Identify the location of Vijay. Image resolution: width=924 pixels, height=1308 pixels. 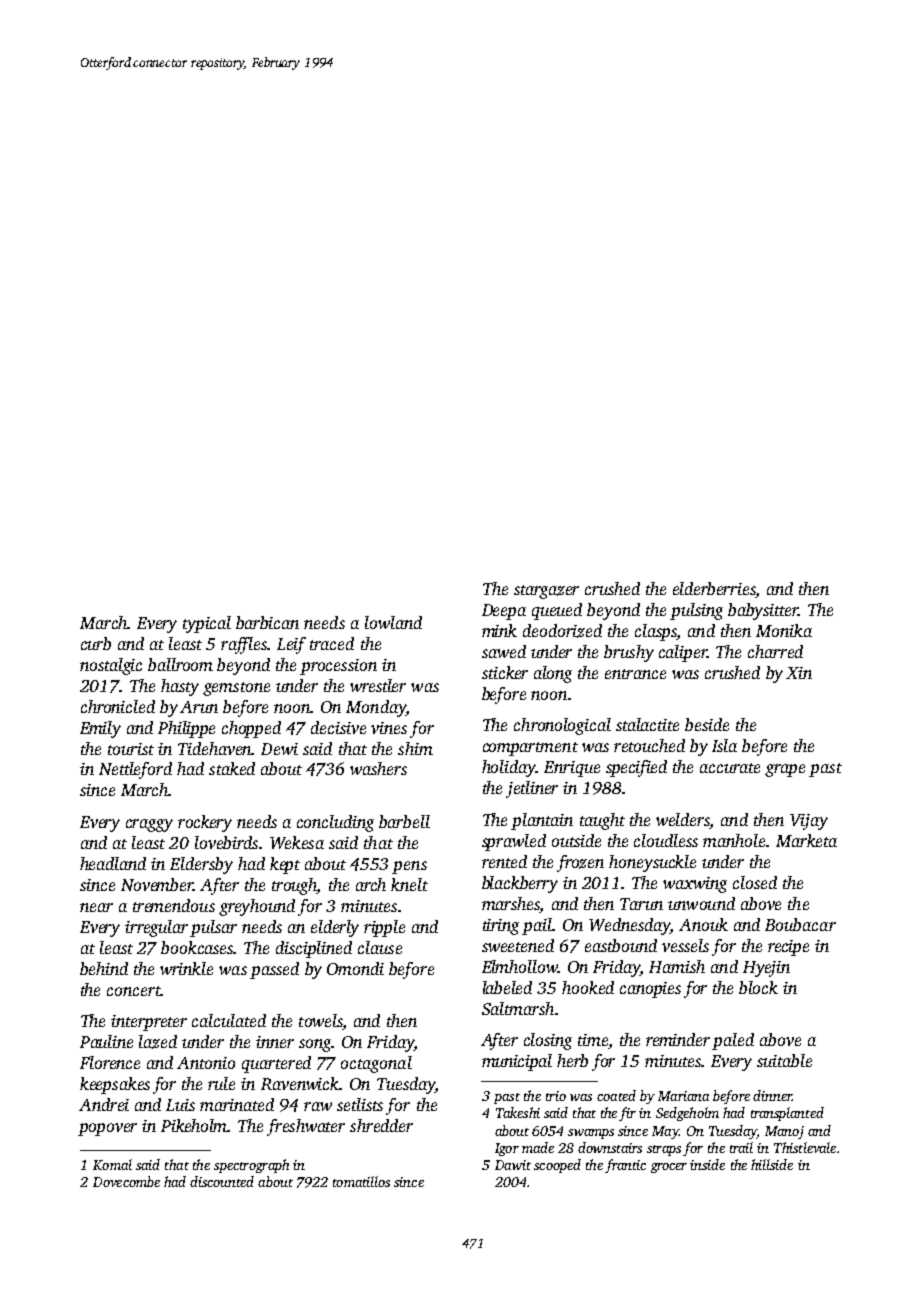
(809, 822).
